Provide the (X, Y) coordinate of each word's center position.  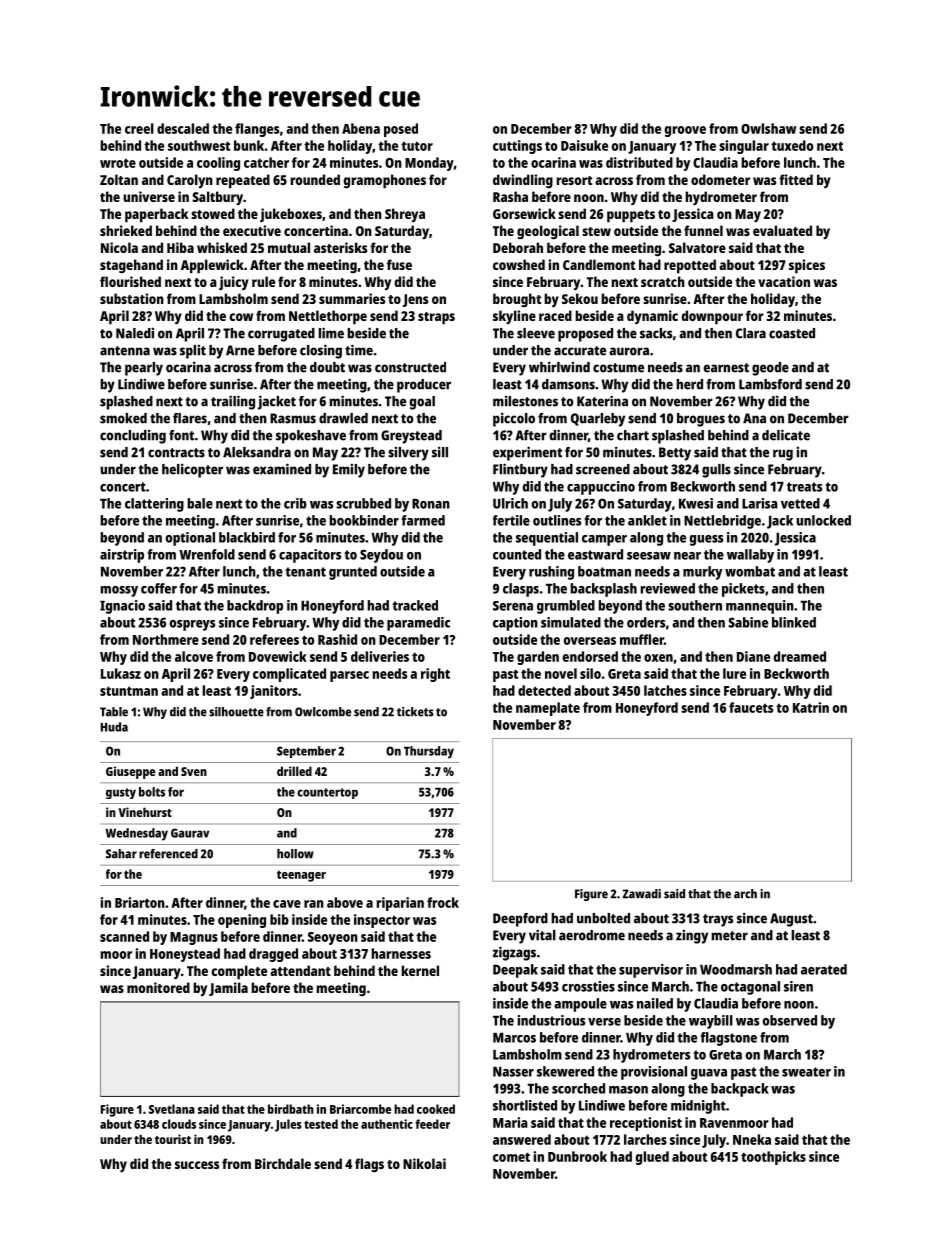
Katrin (811, 707)
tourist (173, 1139)
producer (424, 386)
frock (443, 902)
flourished (130, 281)
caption (515, 624)
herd (689, 384)
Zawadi (642, 894)
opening (242, 921)
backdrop (255, 607)
